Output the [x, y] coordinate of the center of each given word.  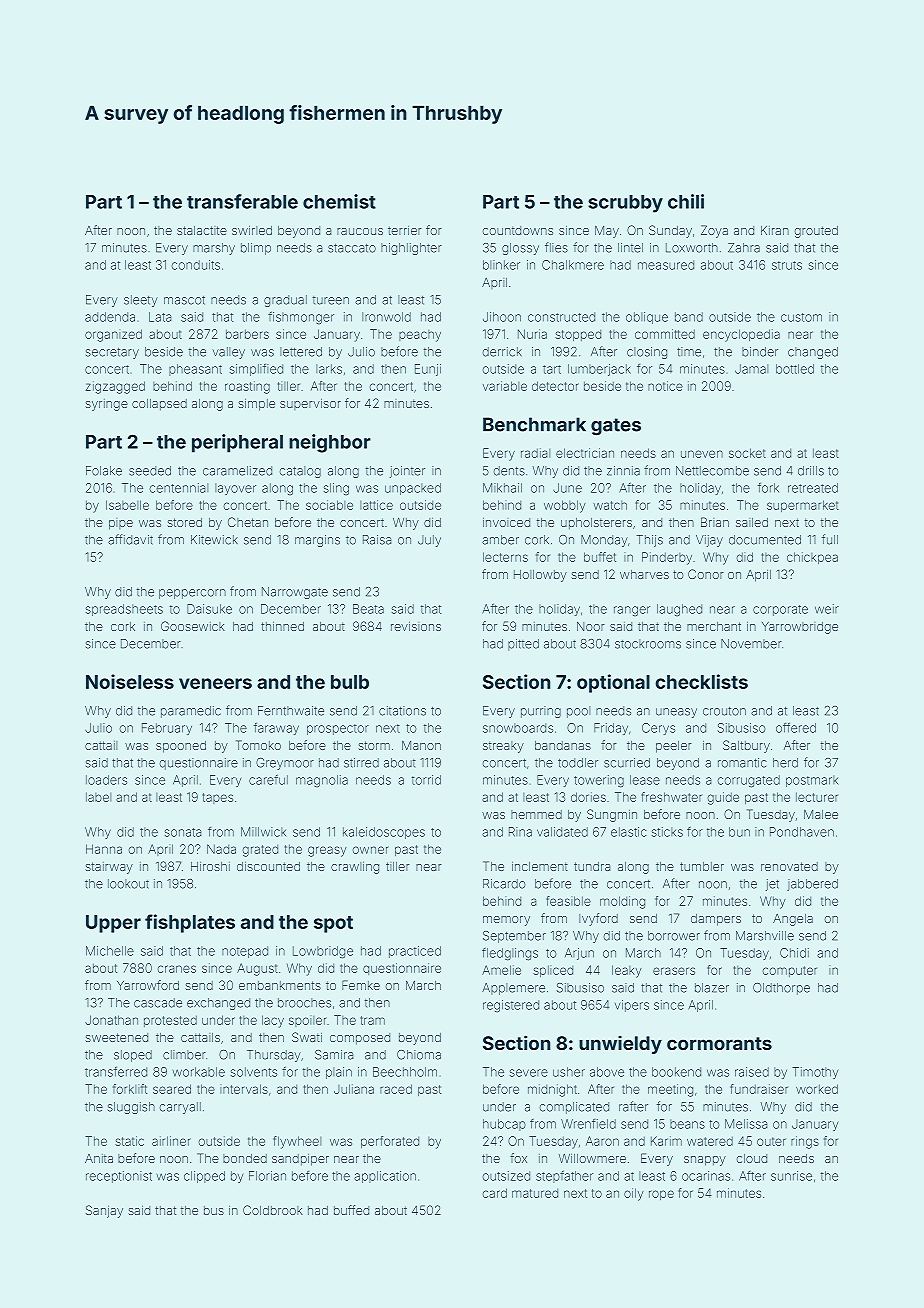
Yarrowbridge [800, 628]
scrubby [625, 204]
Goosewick [193, 626]
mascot [184, 300]
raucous [360, 231]
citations [402, 711]
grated [260, 851]
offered [796, 728]
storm [374, 745]
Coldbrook [273, 1210]
